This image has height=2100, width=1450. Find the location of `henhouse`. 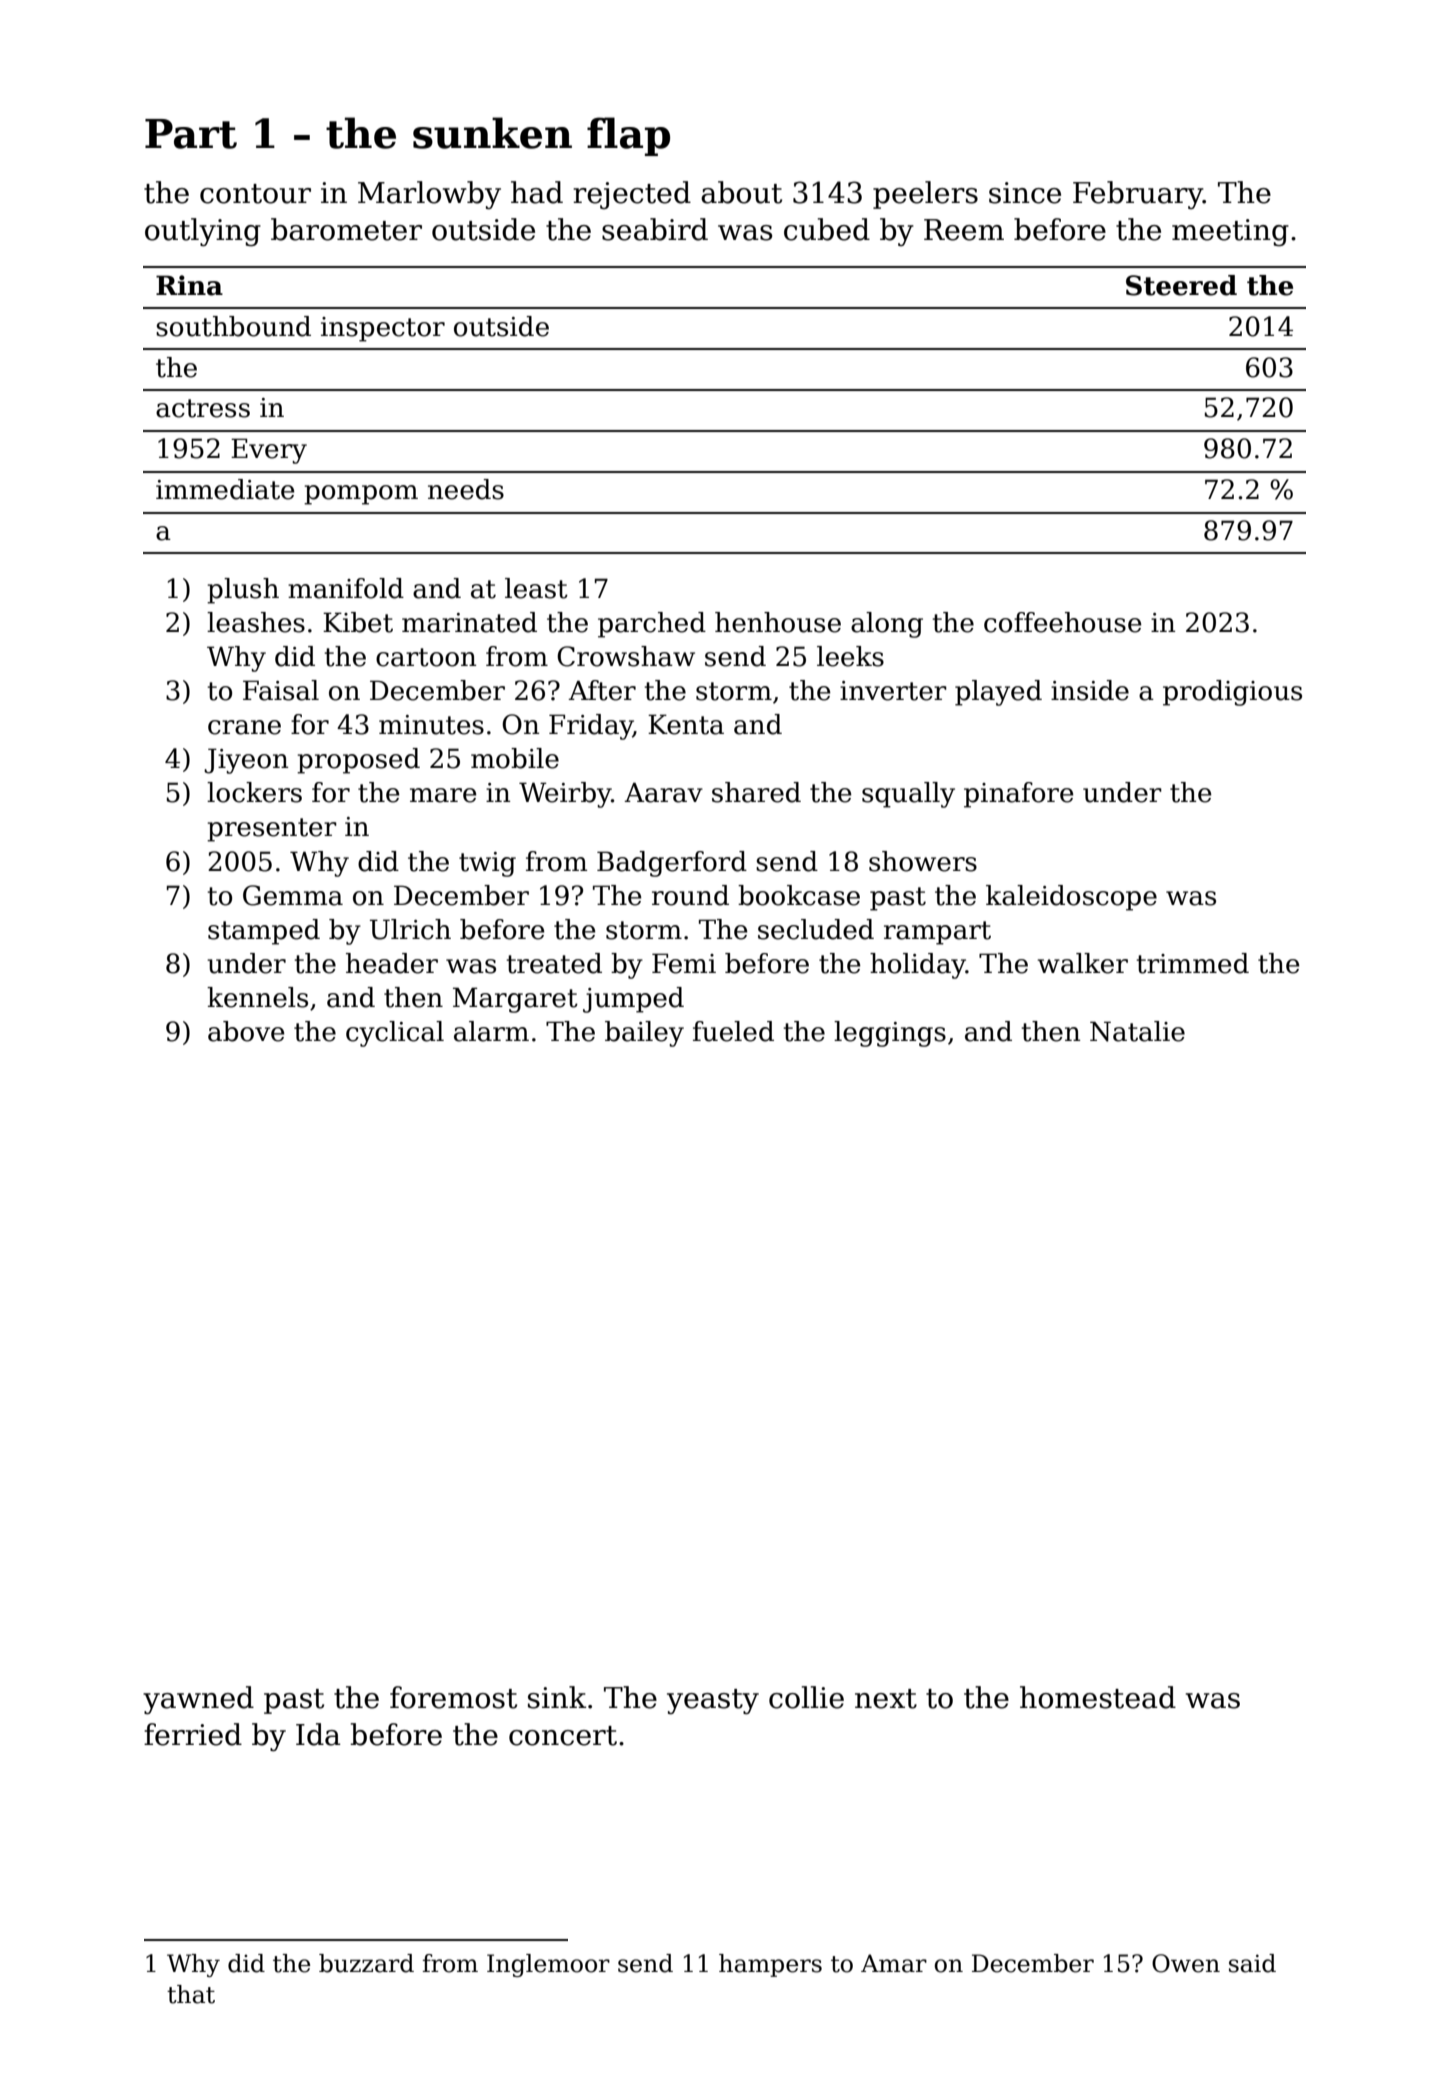

henhouse is located at coordinates (778, 622).
